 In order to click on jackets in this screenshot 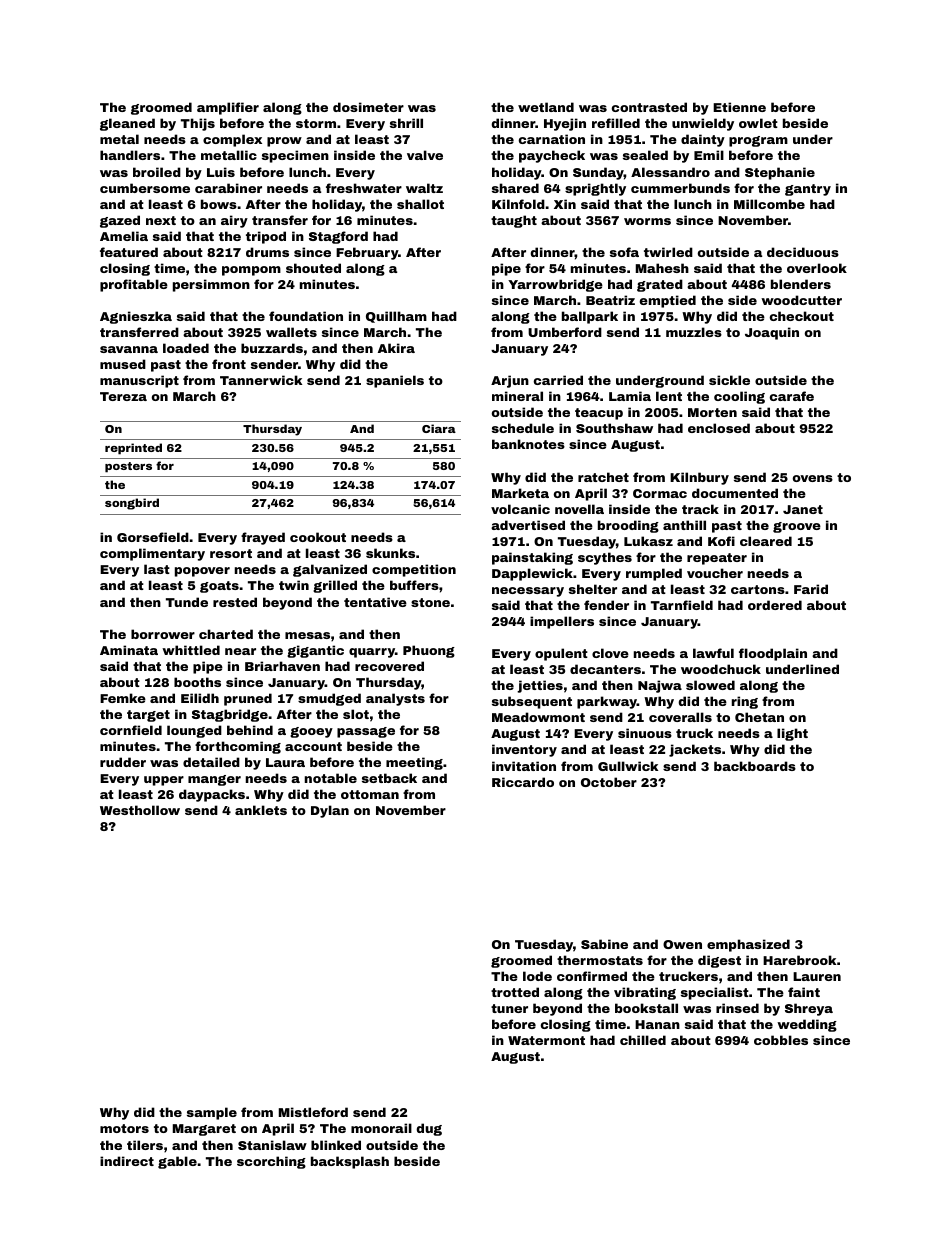, I will do `click(695, 750)`.
